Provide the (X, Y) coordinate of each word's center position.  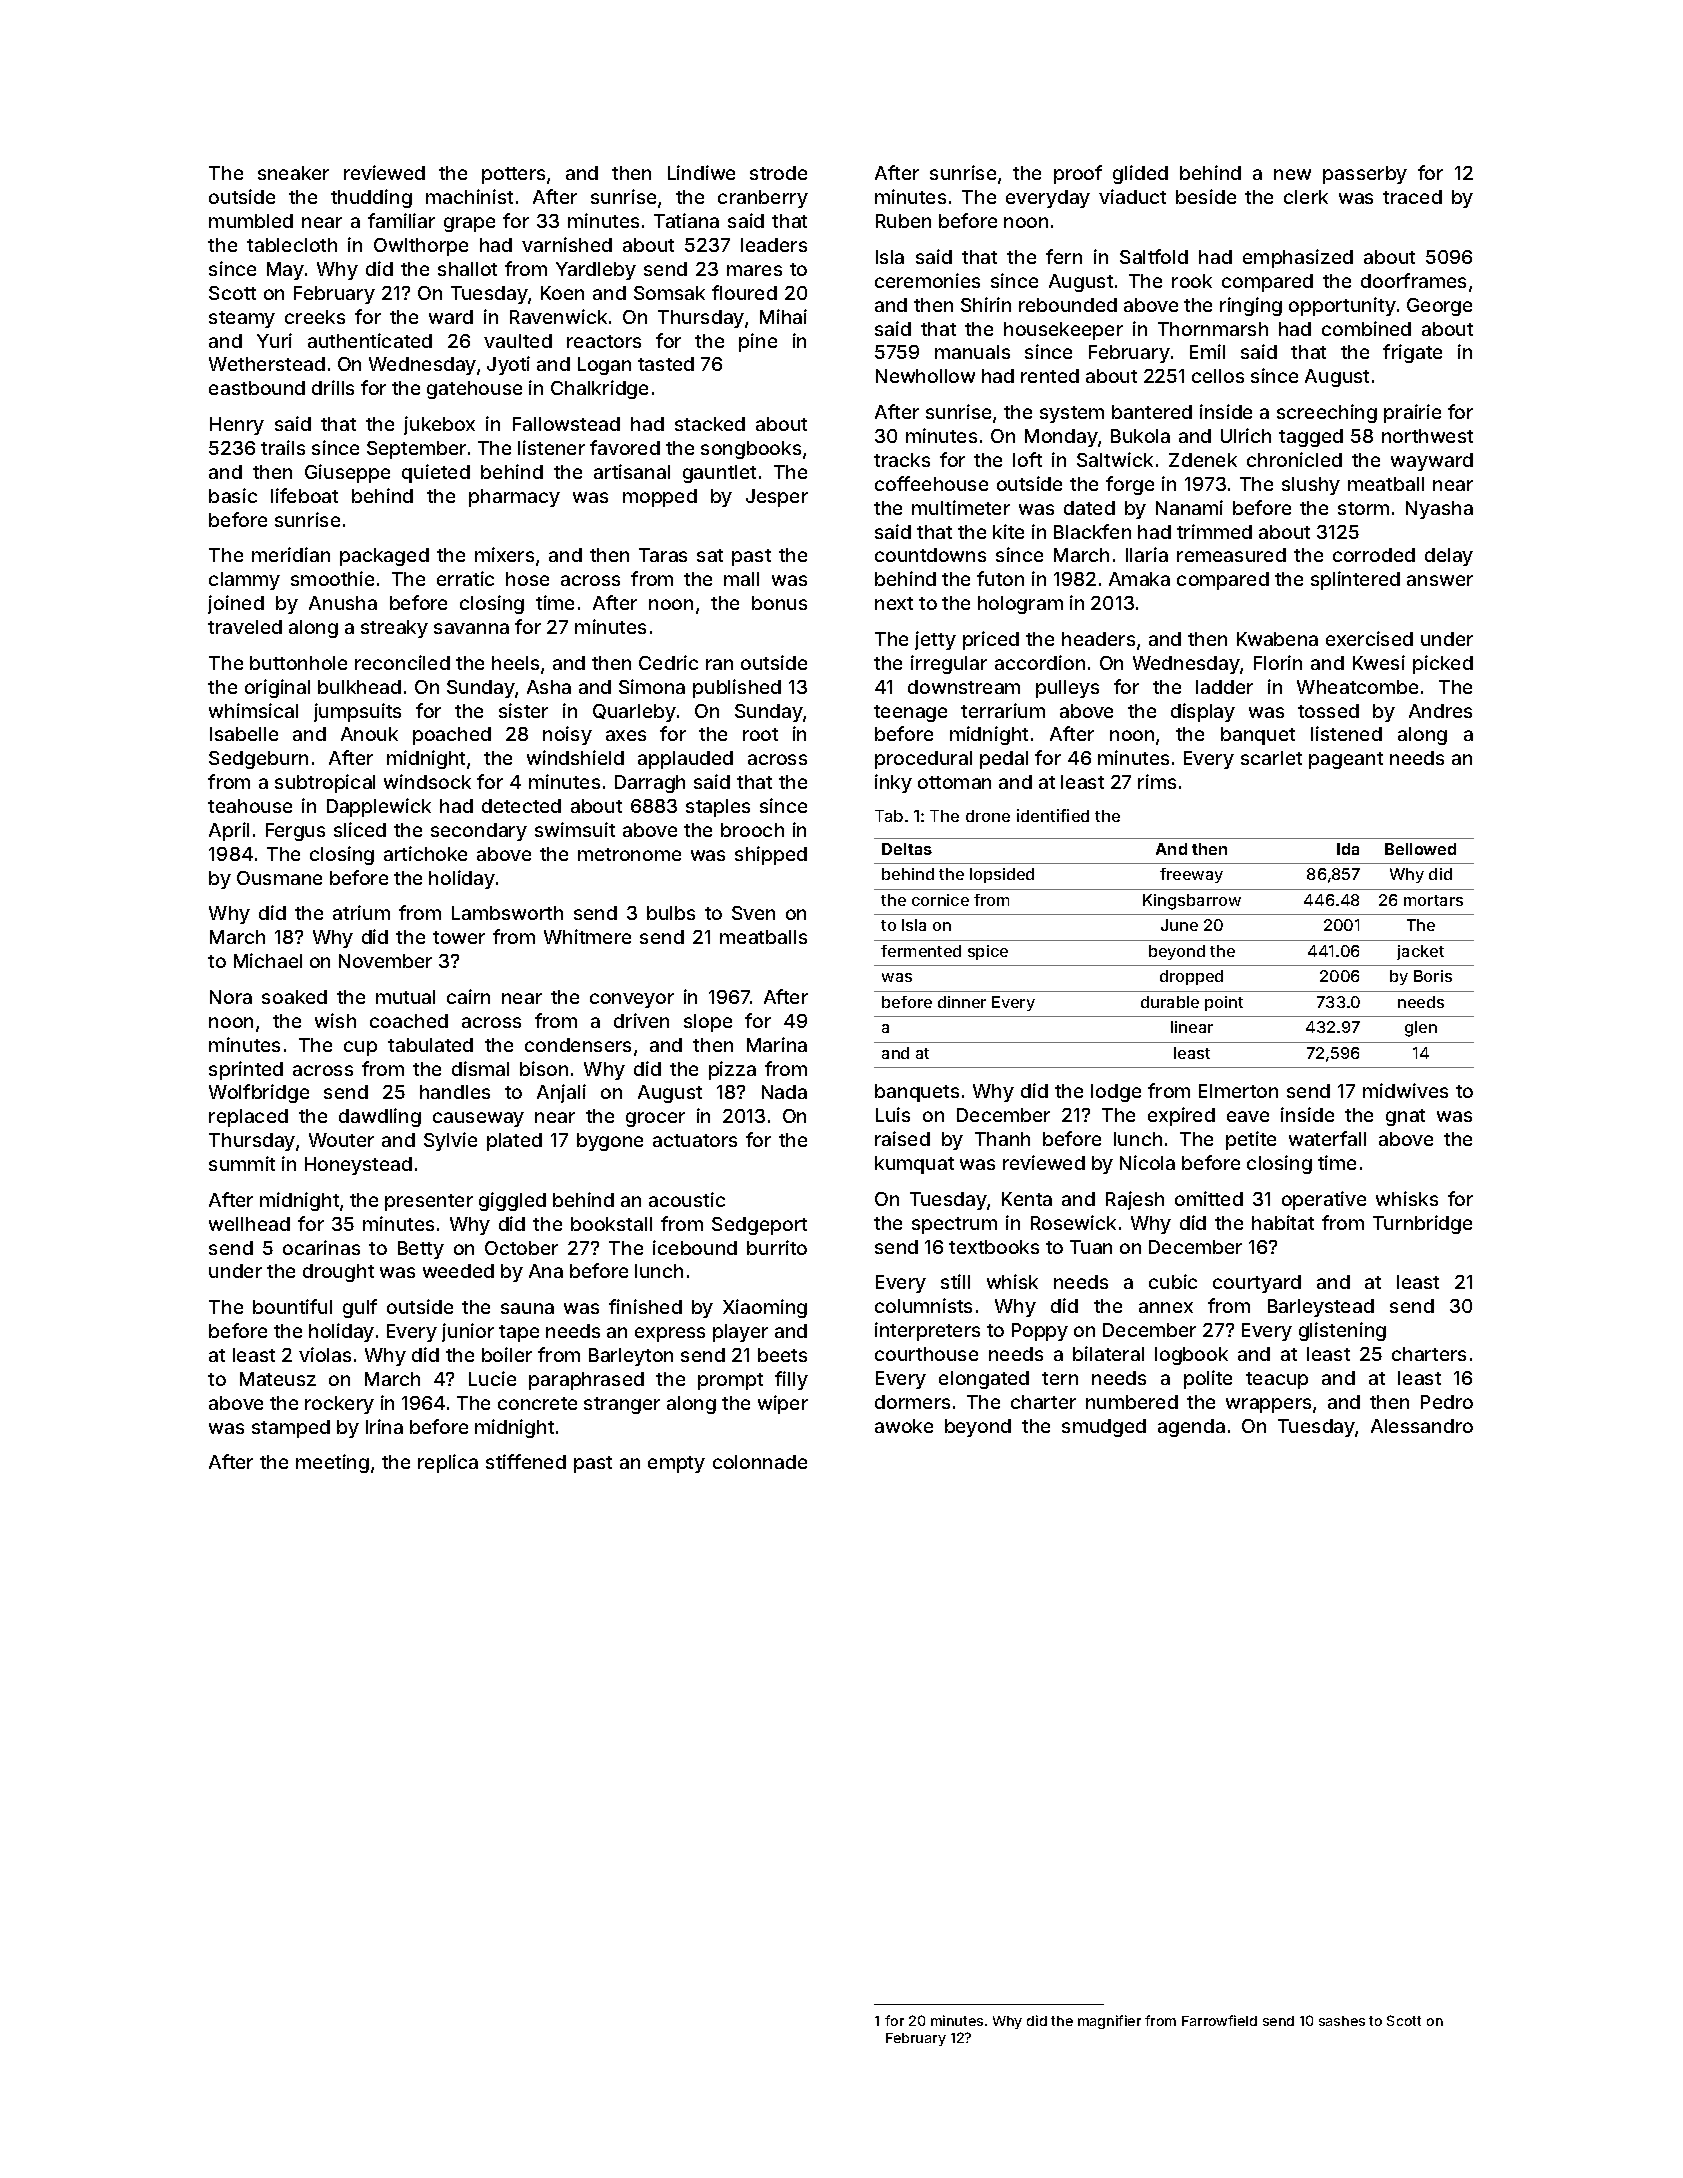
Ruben (903, 221)
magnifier (1109, 2022)
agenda (1191, 1428)
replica (448, 1463)
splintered (1355, 580)
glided (1140, 174)
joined (236, 604)
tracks (902, 460)
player (740, 1333)
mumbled (251, 221)
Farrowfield (1219, 2020)
